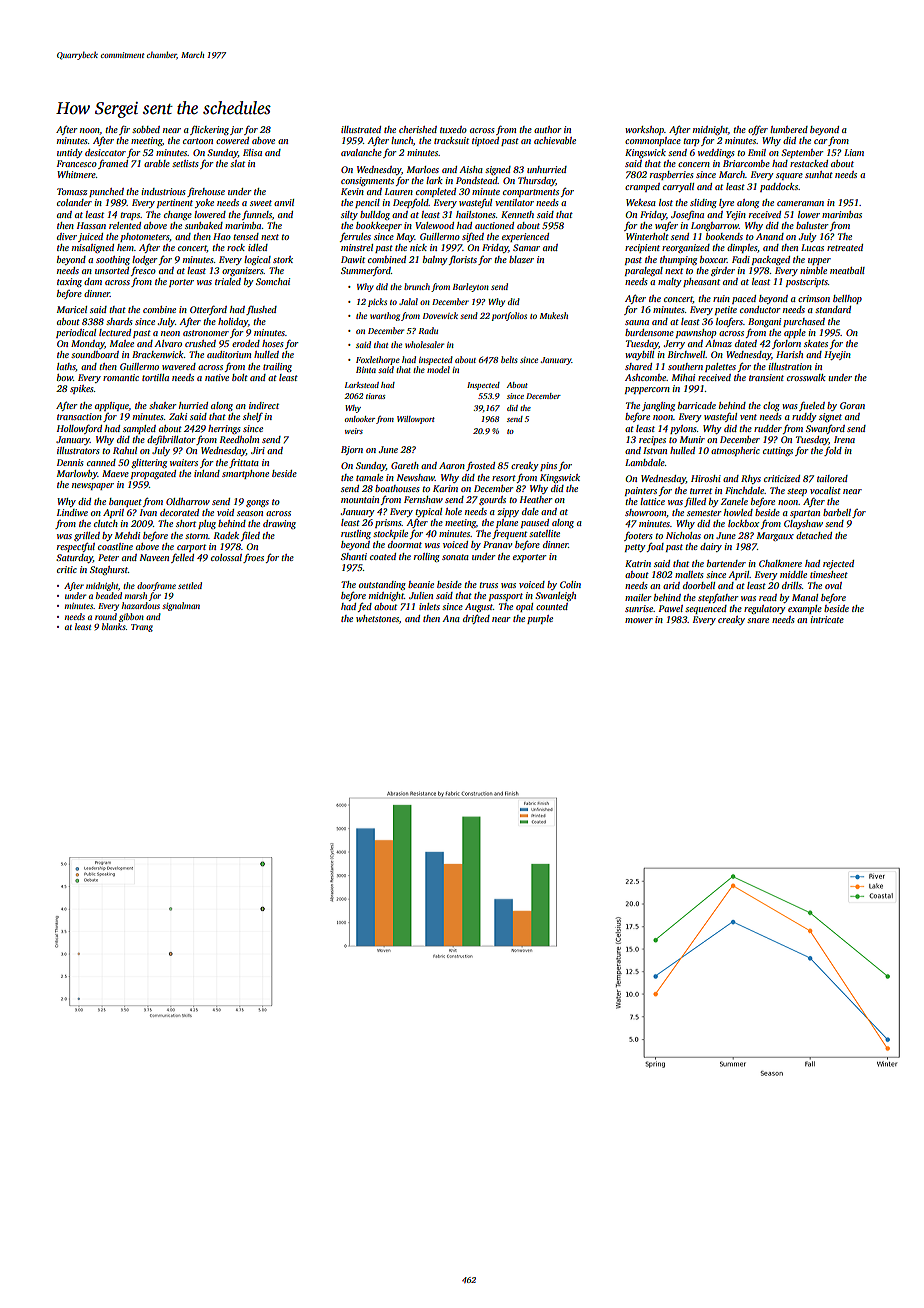 This screenshot has height=1308, width=924. I want to click on Trang, so click(142, 628).
